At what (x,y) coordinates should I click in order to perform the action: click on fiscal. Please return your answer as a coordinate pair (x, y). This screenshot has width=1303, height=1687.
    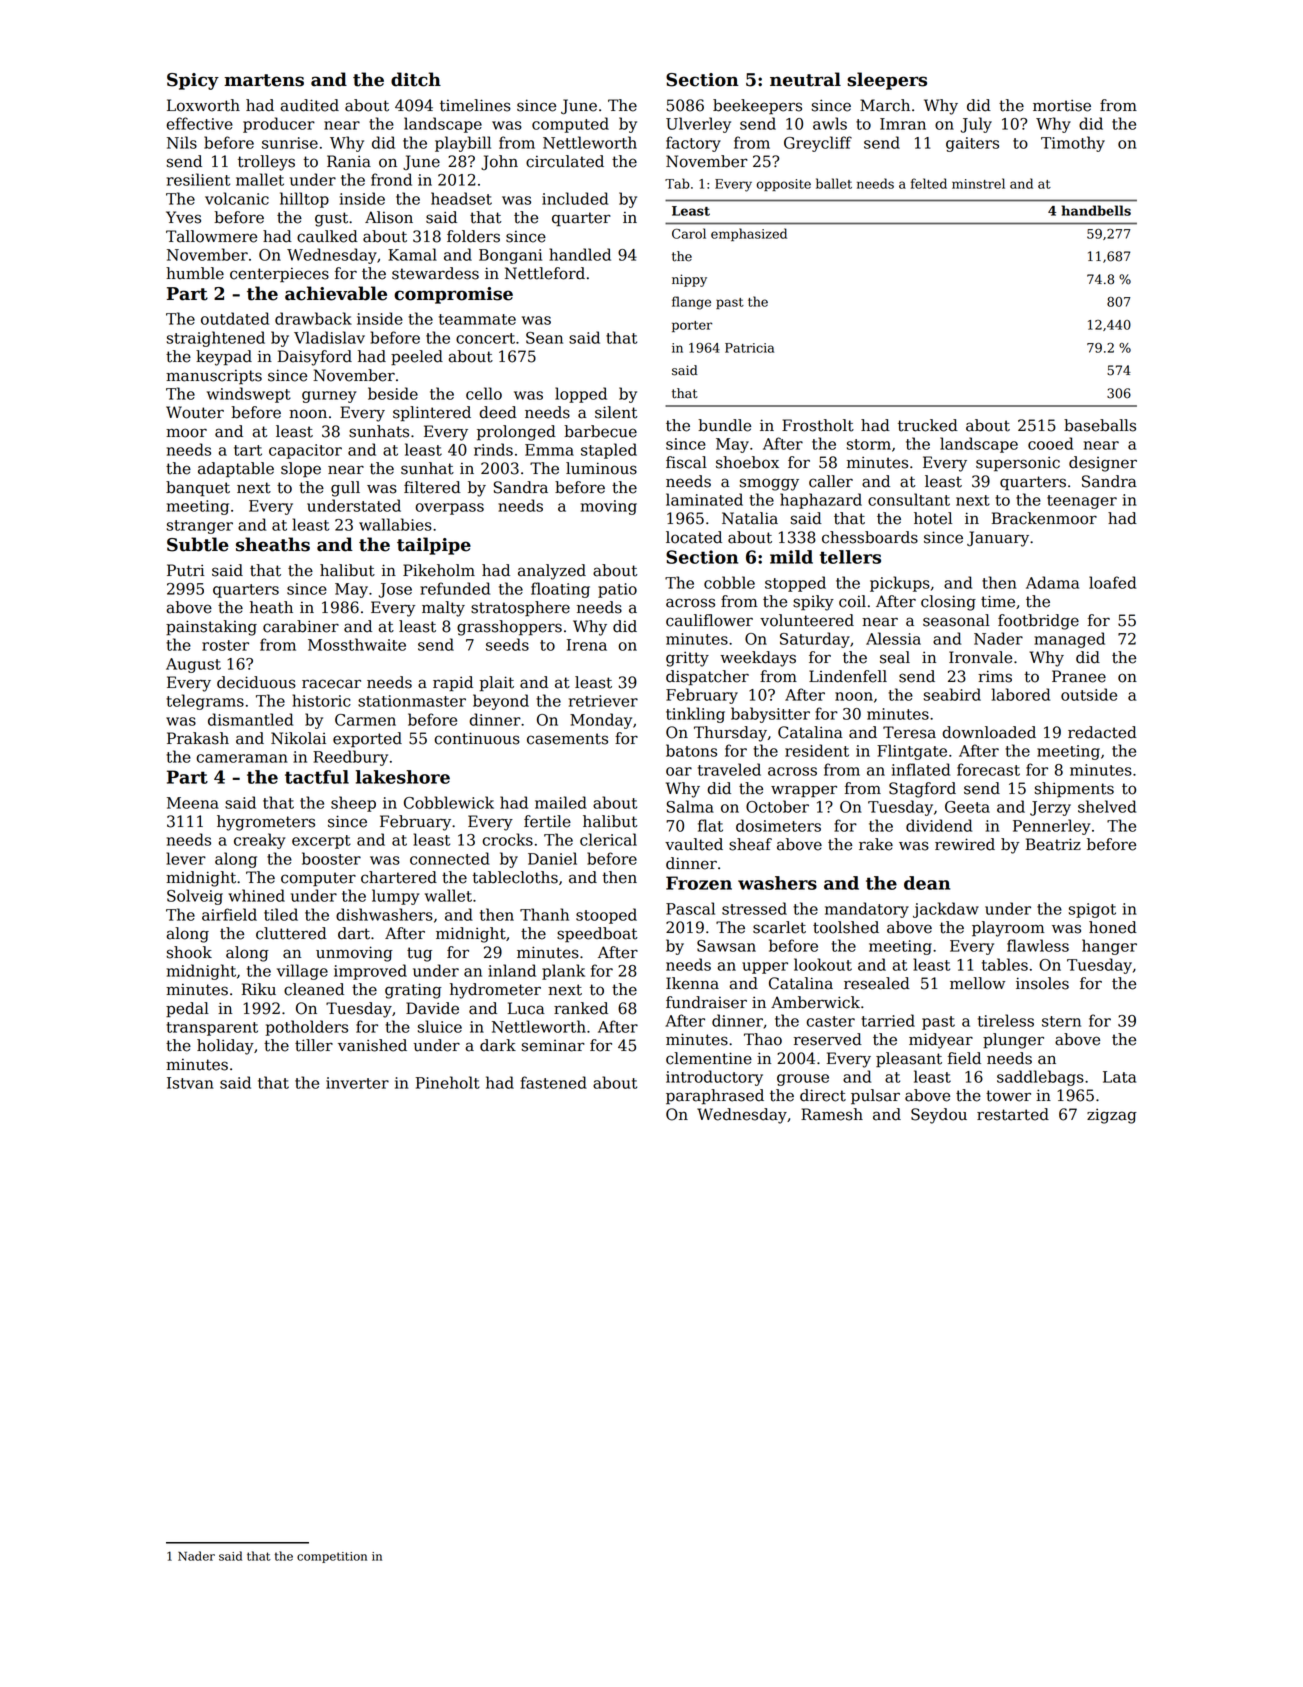
    Looking at the image, I should click on (686, 462).
